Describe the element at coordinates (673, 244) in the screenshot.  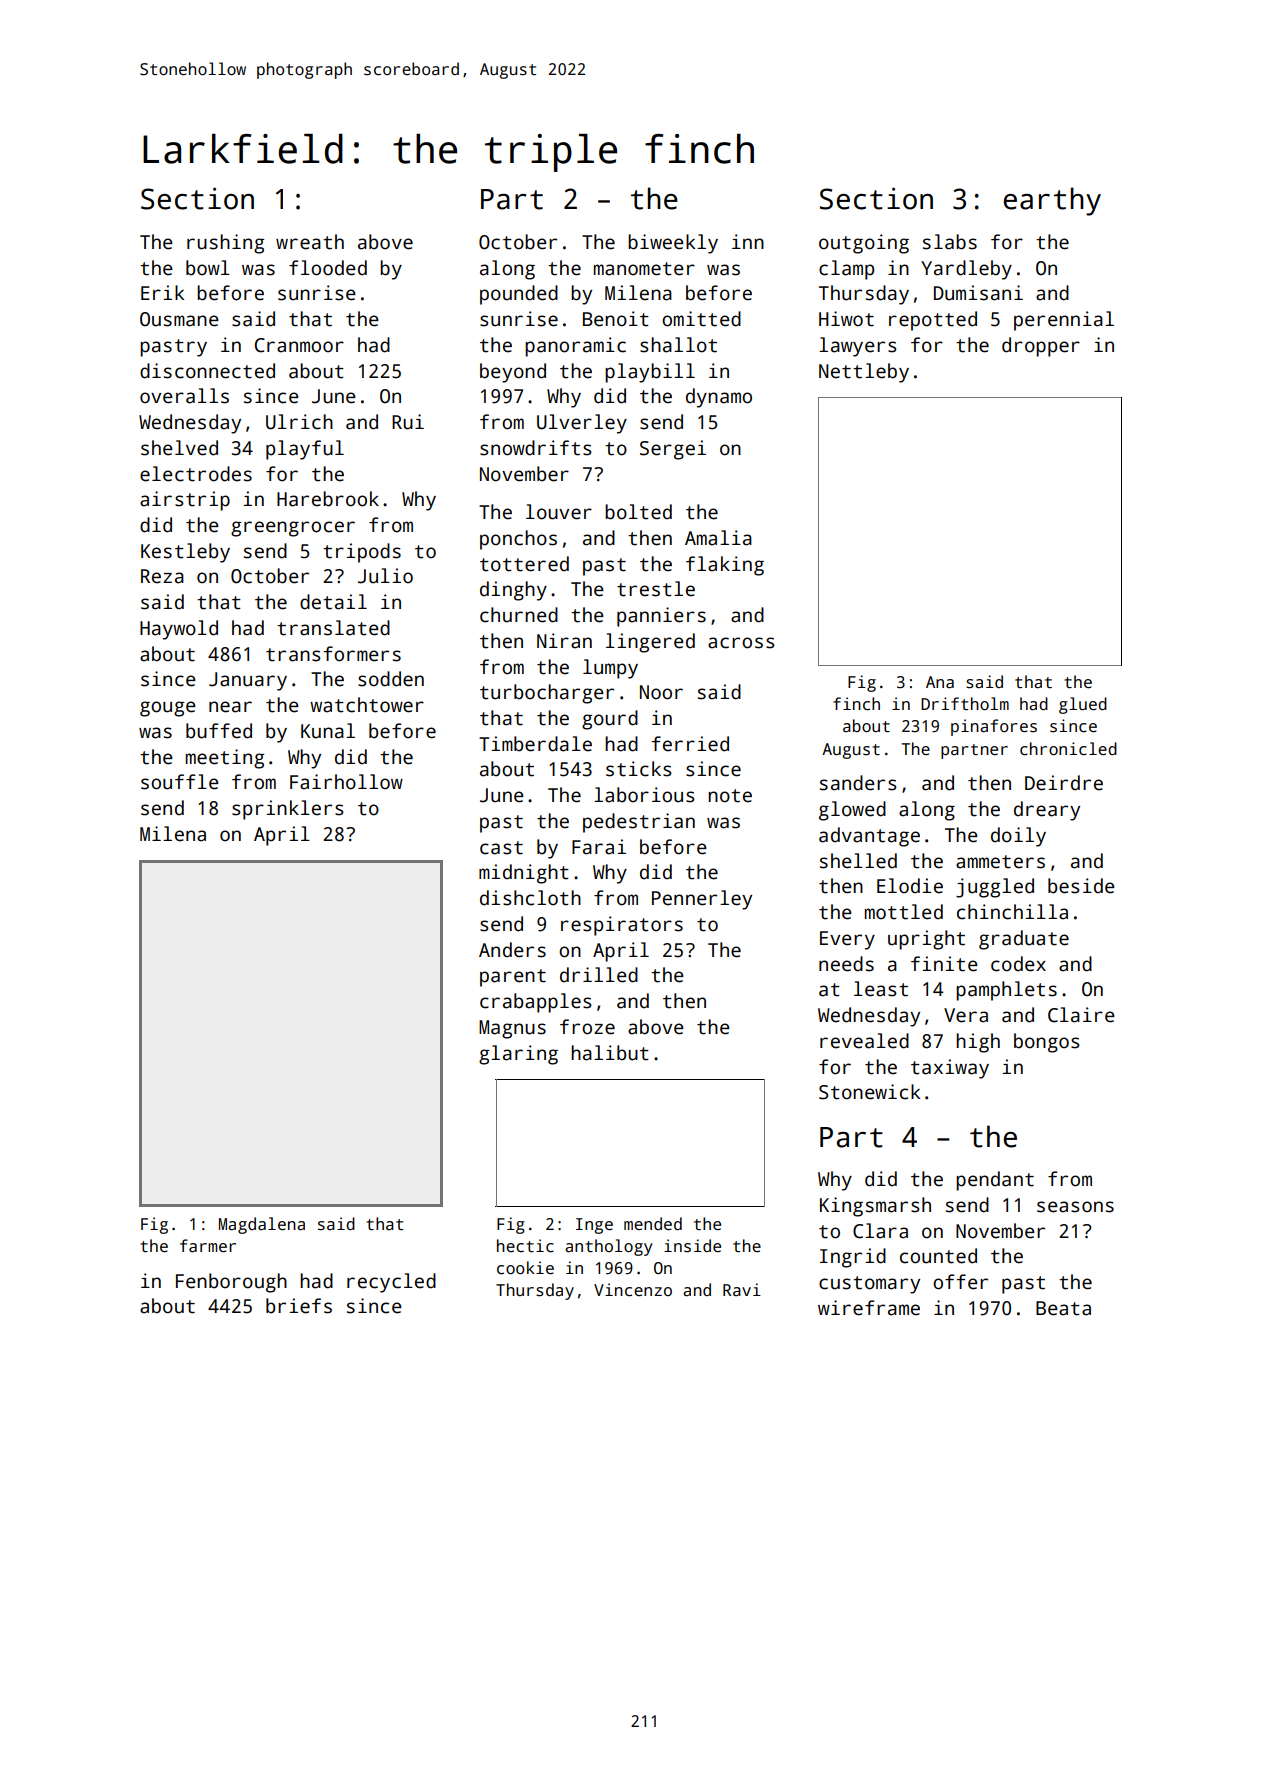
I see `biweekly` at that location.
